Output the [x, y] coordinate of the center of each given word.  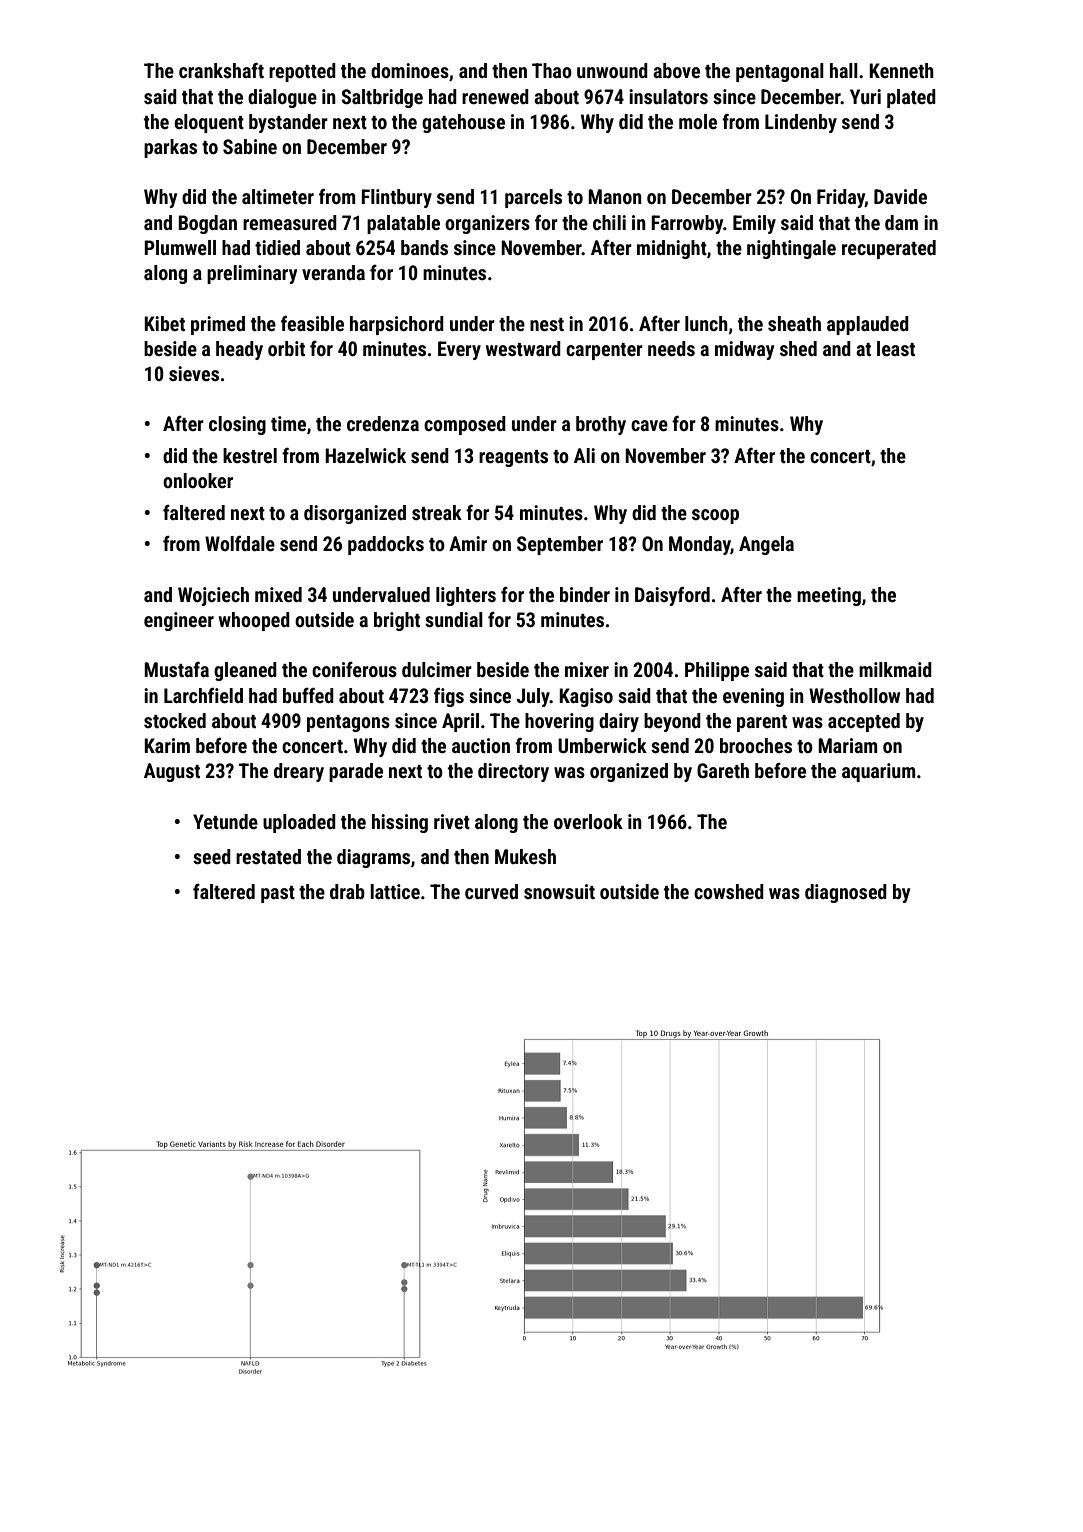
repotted [302, 72]
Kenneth [901, 70]
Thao [552, 70]
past [278, 894]
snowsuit [559, 891]
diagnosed [846, 893]
